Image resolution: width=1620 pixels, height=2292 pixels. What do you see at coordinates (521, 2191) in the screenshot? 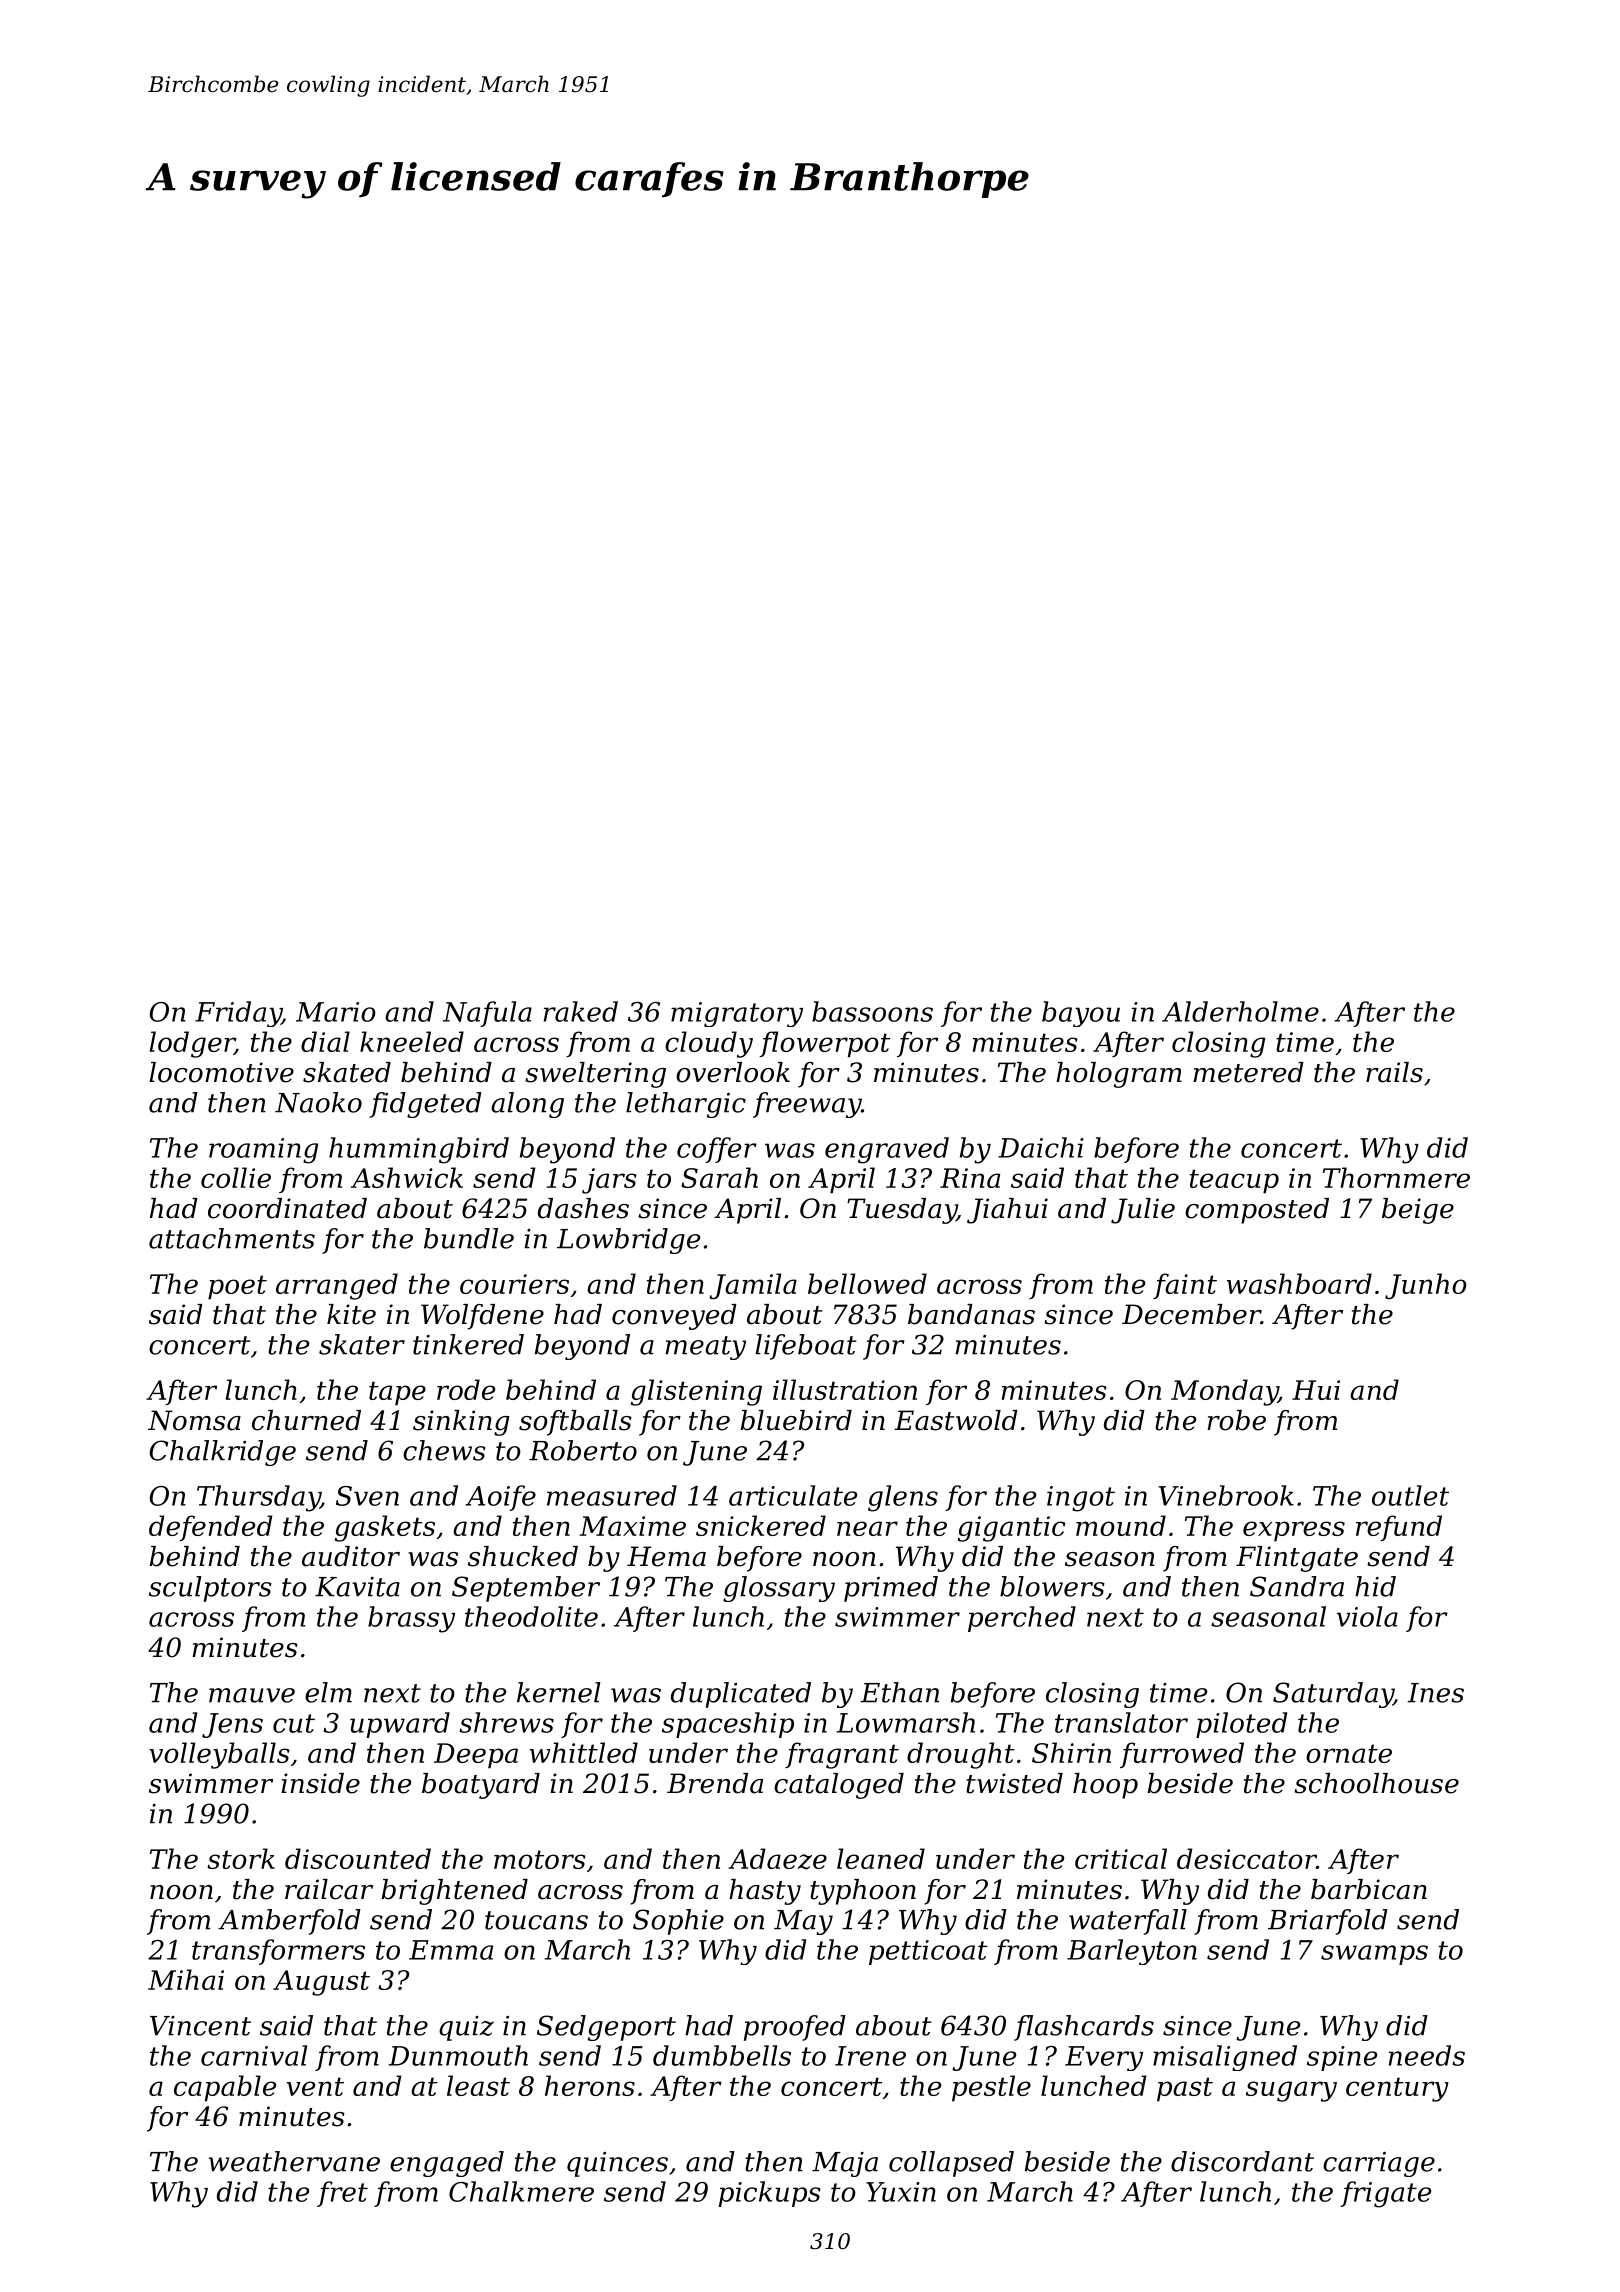
I see `Chalkmere` at bounding box center [521, 2191].
